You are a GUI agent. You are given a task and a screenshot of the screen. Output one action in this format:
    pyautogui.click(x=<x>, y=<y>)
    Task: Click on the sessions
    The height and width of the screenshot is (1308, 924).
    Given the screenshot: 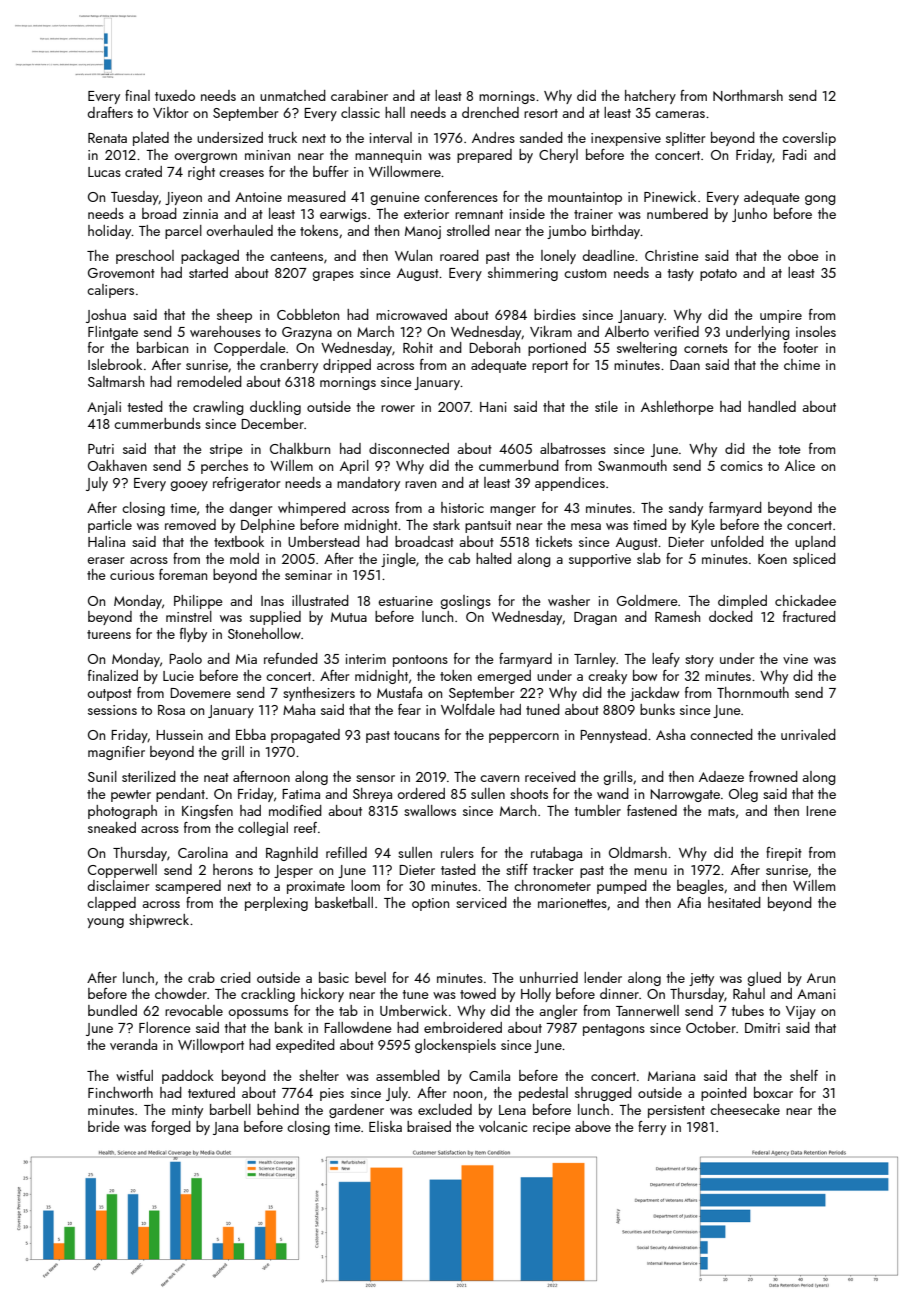 What is the action you would take?
    pyautogui.click(x=112, y=710)
